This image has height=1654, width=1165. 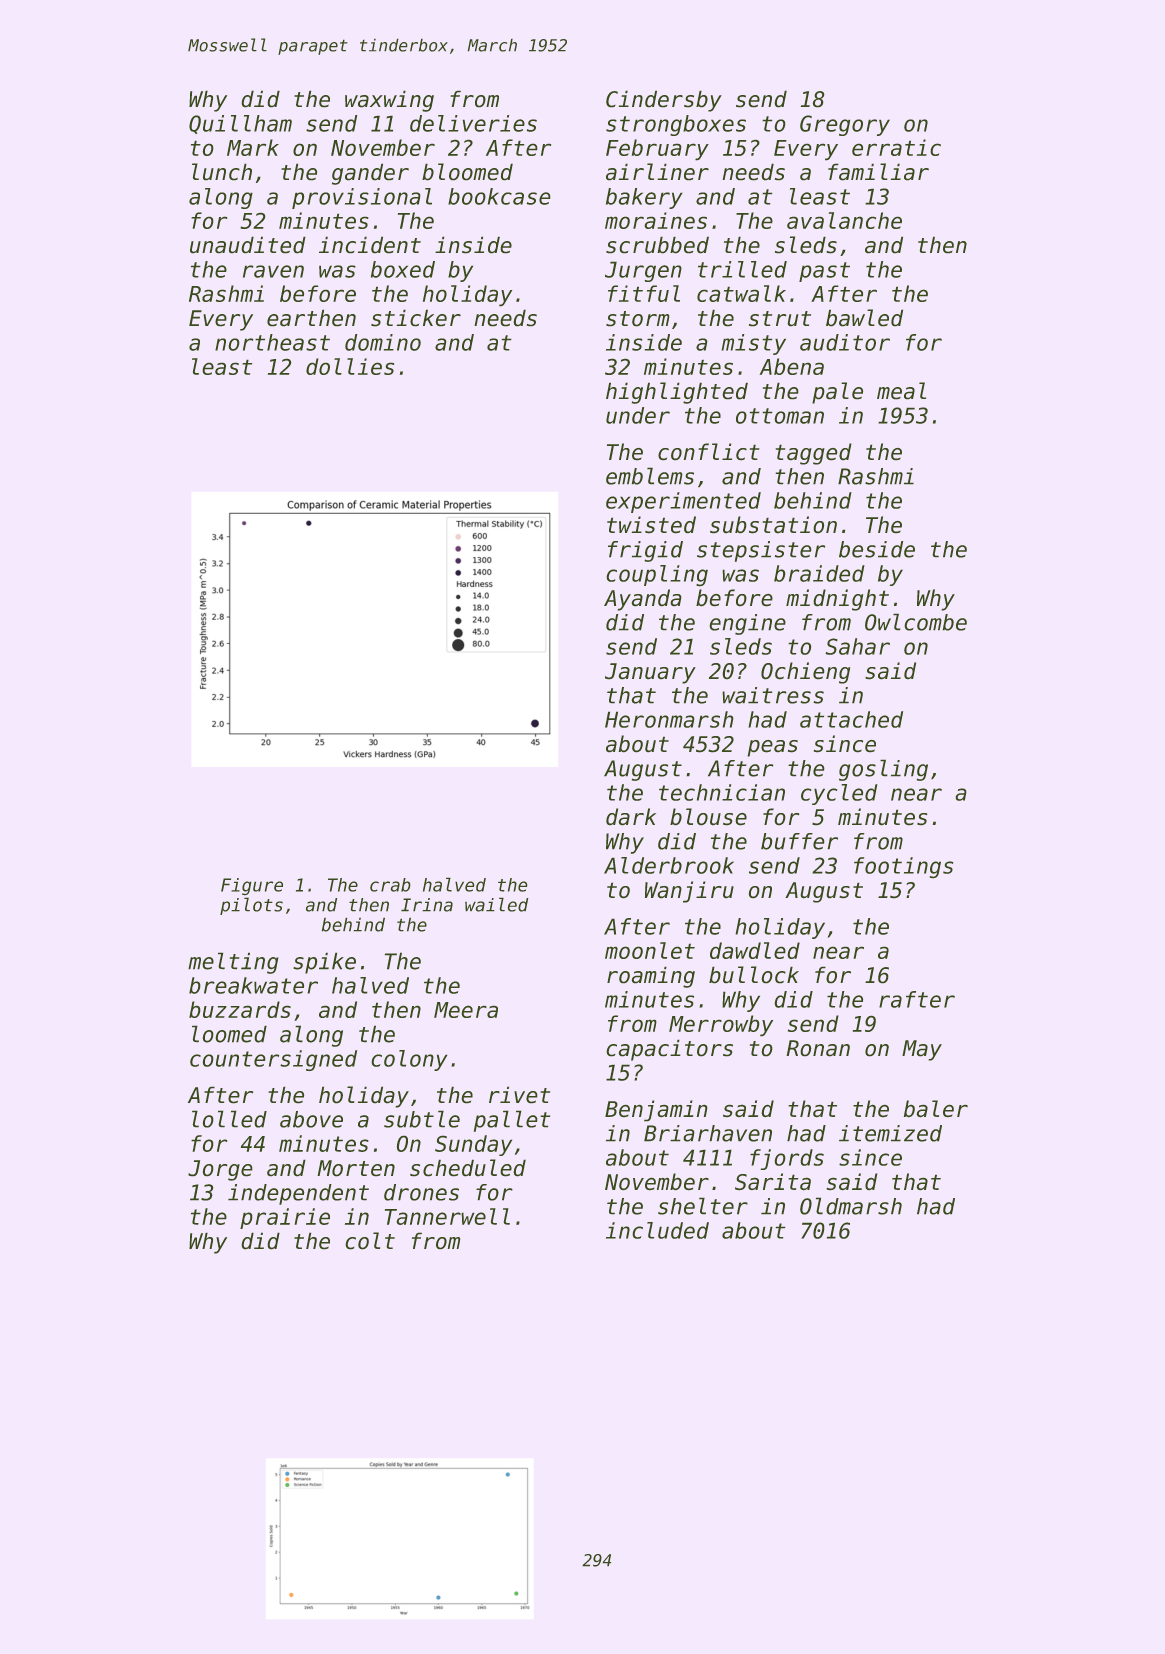 I want to click on tagged, so click(x=813, y=454).
